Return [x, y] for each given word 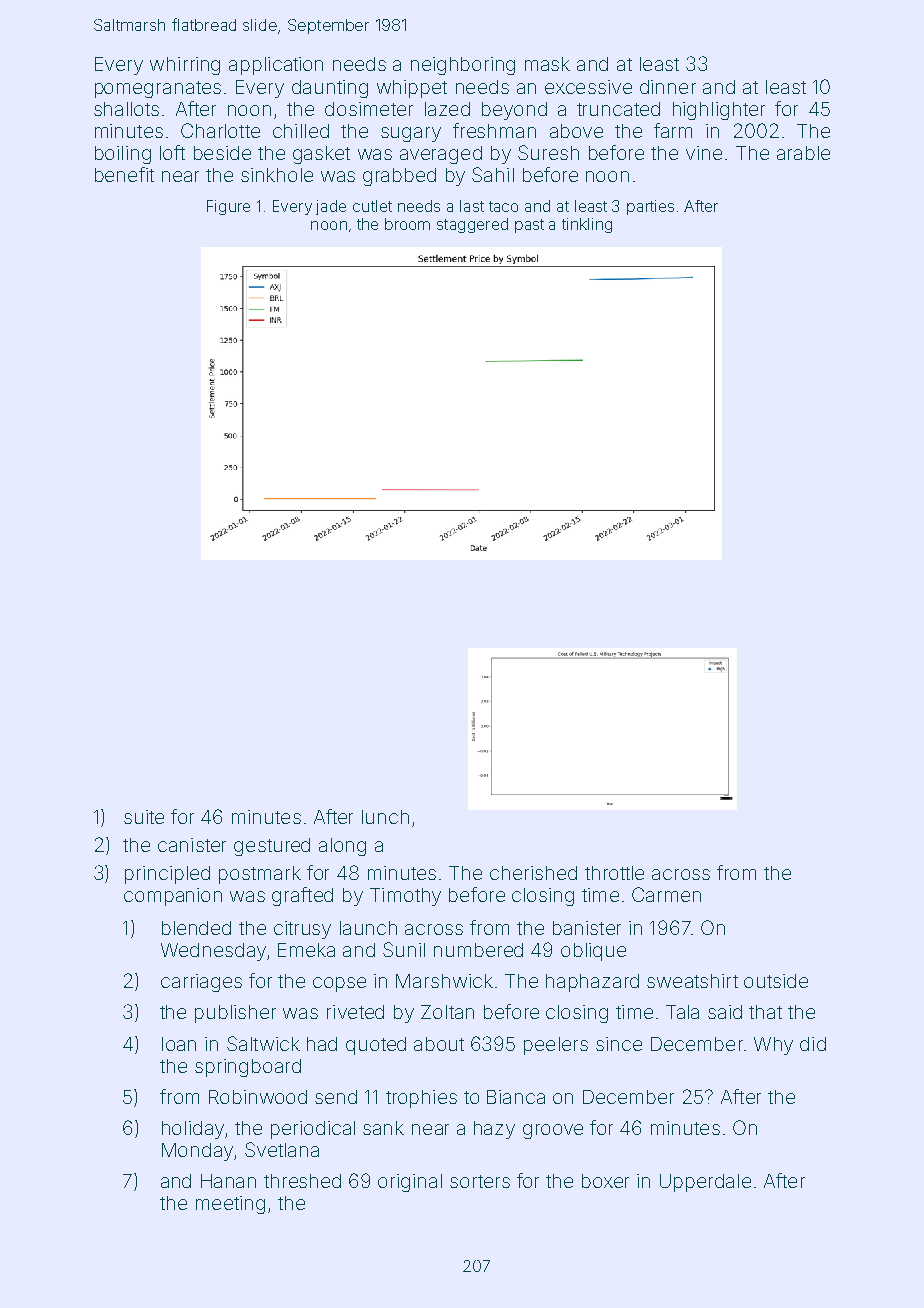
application [276, 66]
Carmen [666, 894]
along [342, 847]
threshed [302, 1181]
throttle [614, 873]
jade [331, 207]
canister [192, 845]
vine [704, 153]
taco [503, 206]
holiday [193, 1130]
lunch [385, 817]
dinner [668, 87]
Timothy [405, 897]
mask [547, 64]
